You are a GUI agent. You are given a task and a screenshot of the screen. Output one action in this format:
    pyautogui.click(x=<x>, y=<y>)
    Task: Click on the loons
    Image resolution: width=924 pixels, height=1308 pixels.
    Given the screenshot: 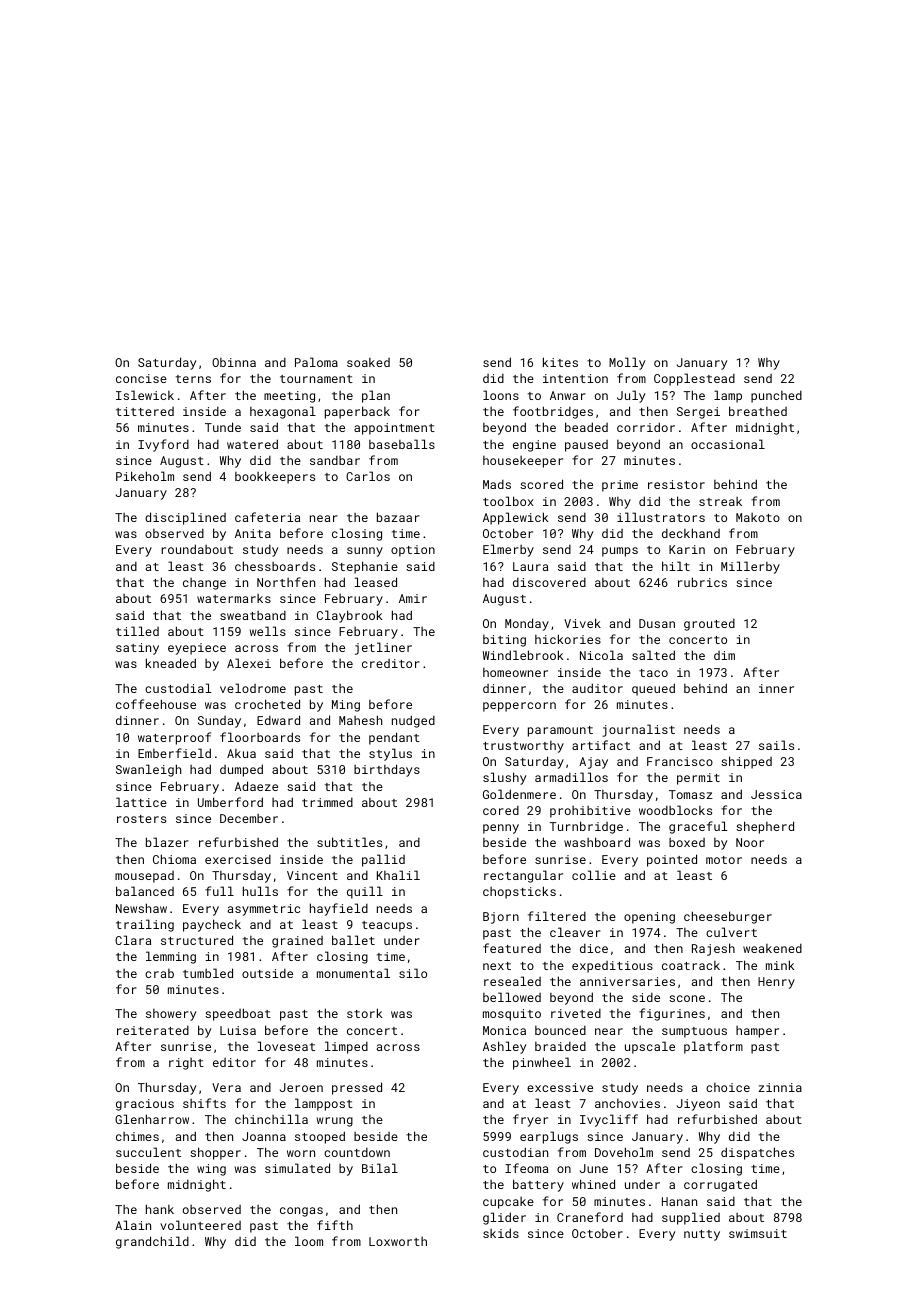 What is the action you would take?
    pyautogui.click(x=501, y=395)
